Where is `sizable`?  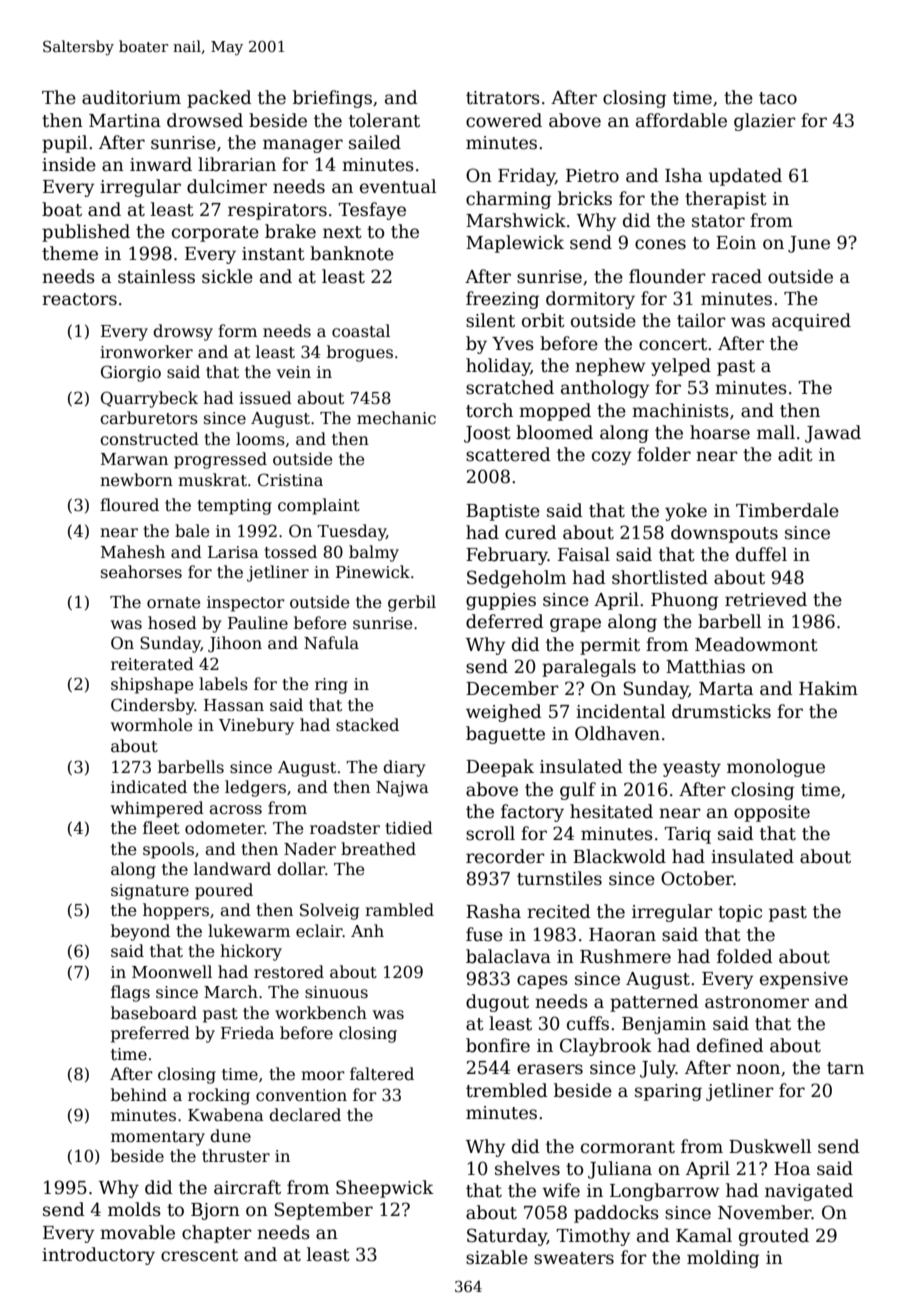
sizable is located at coordinates (497, 1257).
